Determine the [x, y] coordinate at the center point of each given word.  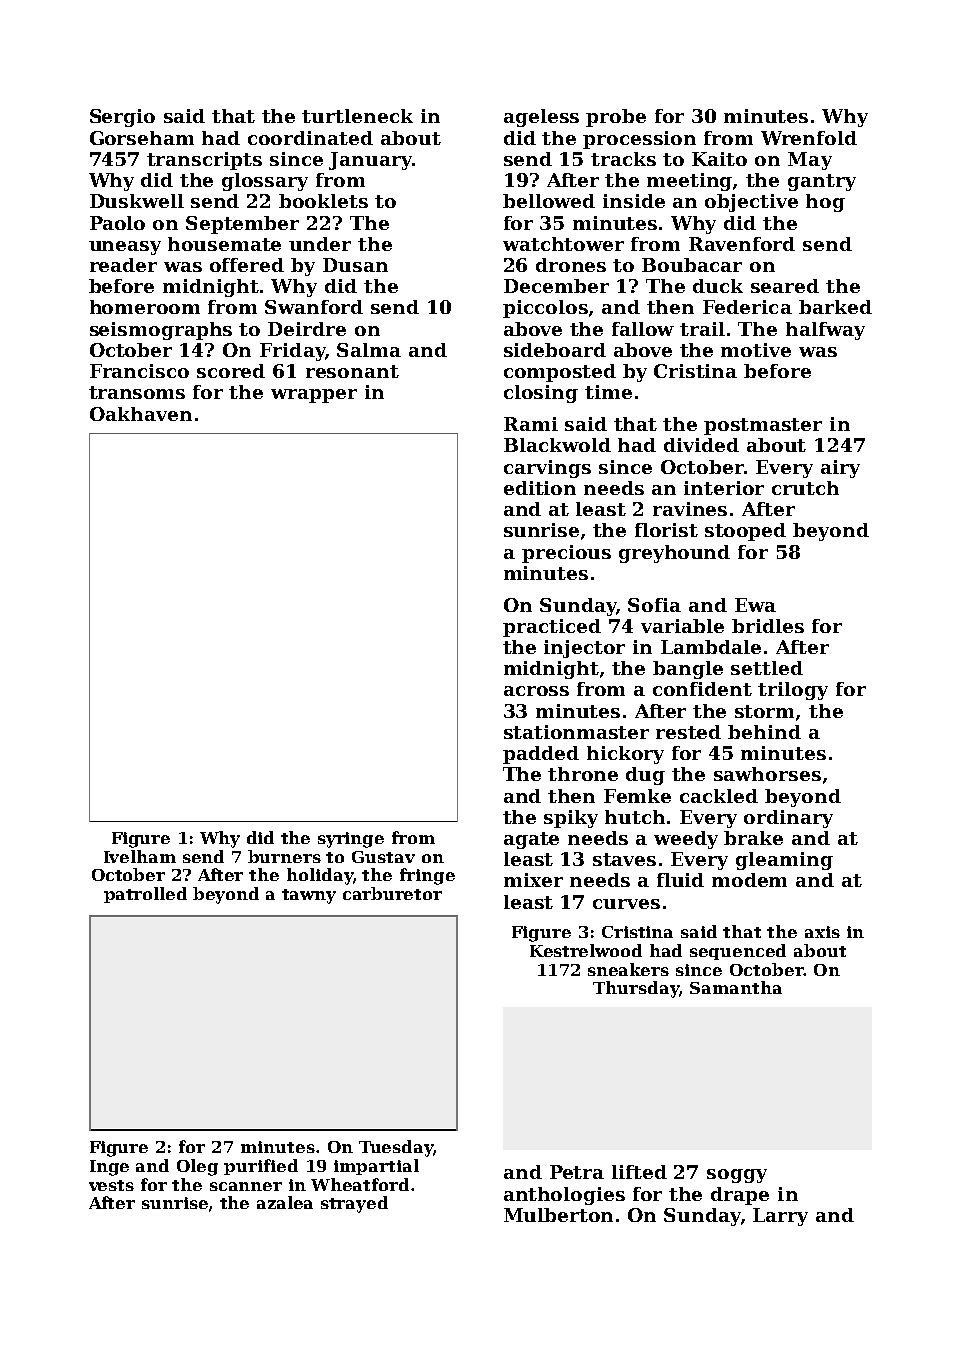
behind [764, 732]
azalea [285, 1202]
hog [825, 203]
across [536, 691]
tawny [309, 896]
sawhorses [767, 774]
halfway [825, 331]
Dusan [355, 265]
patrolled [145, 895]
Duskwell [137, 201]
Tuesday [396, 1148]
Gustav [383, 857]
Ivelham [140, 856]
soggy [737, 1176]
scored [231, 371]
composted [560, 373]
